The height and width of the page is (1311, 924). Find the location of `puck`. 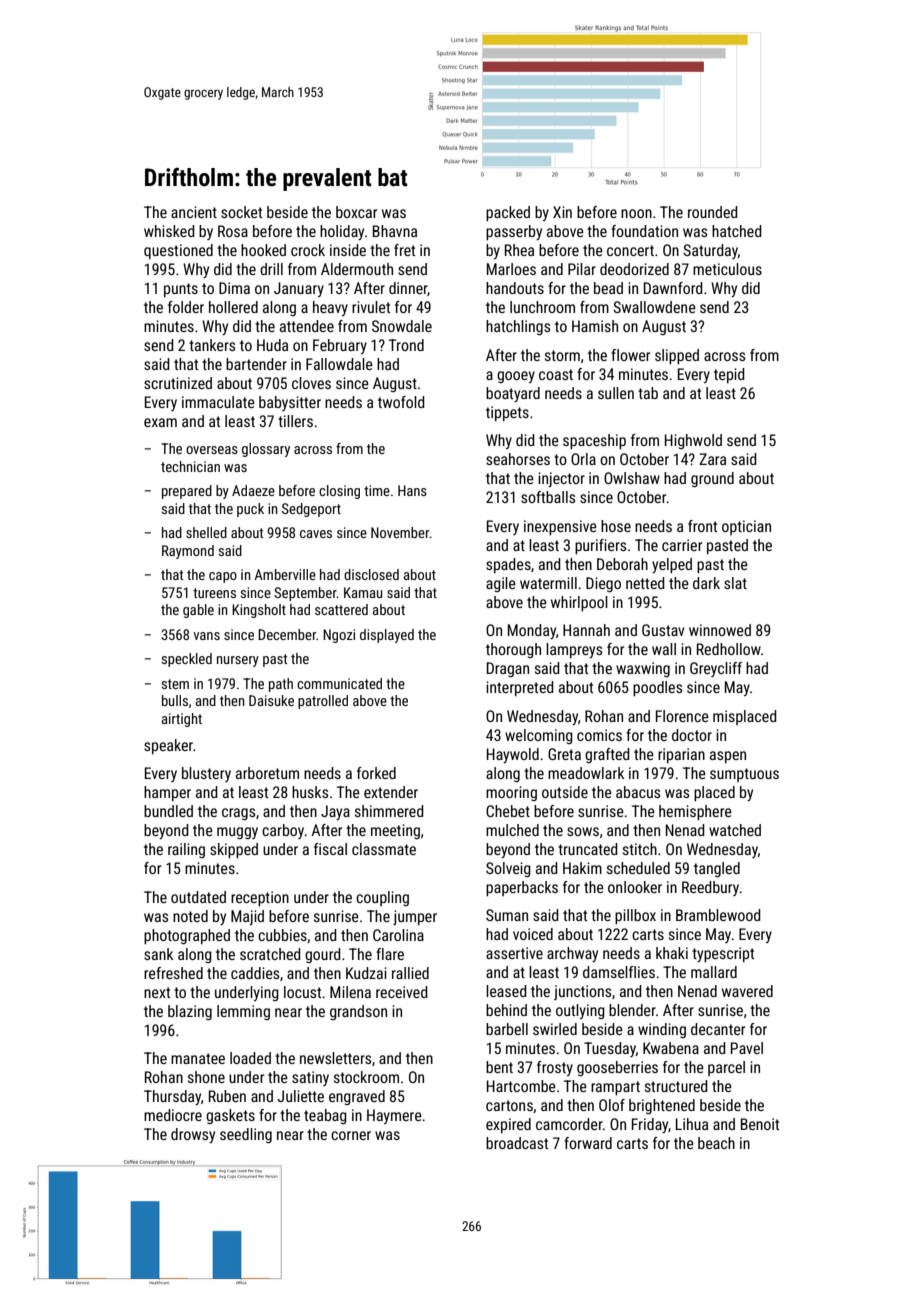

puck is located at coordinates (250, 510).
